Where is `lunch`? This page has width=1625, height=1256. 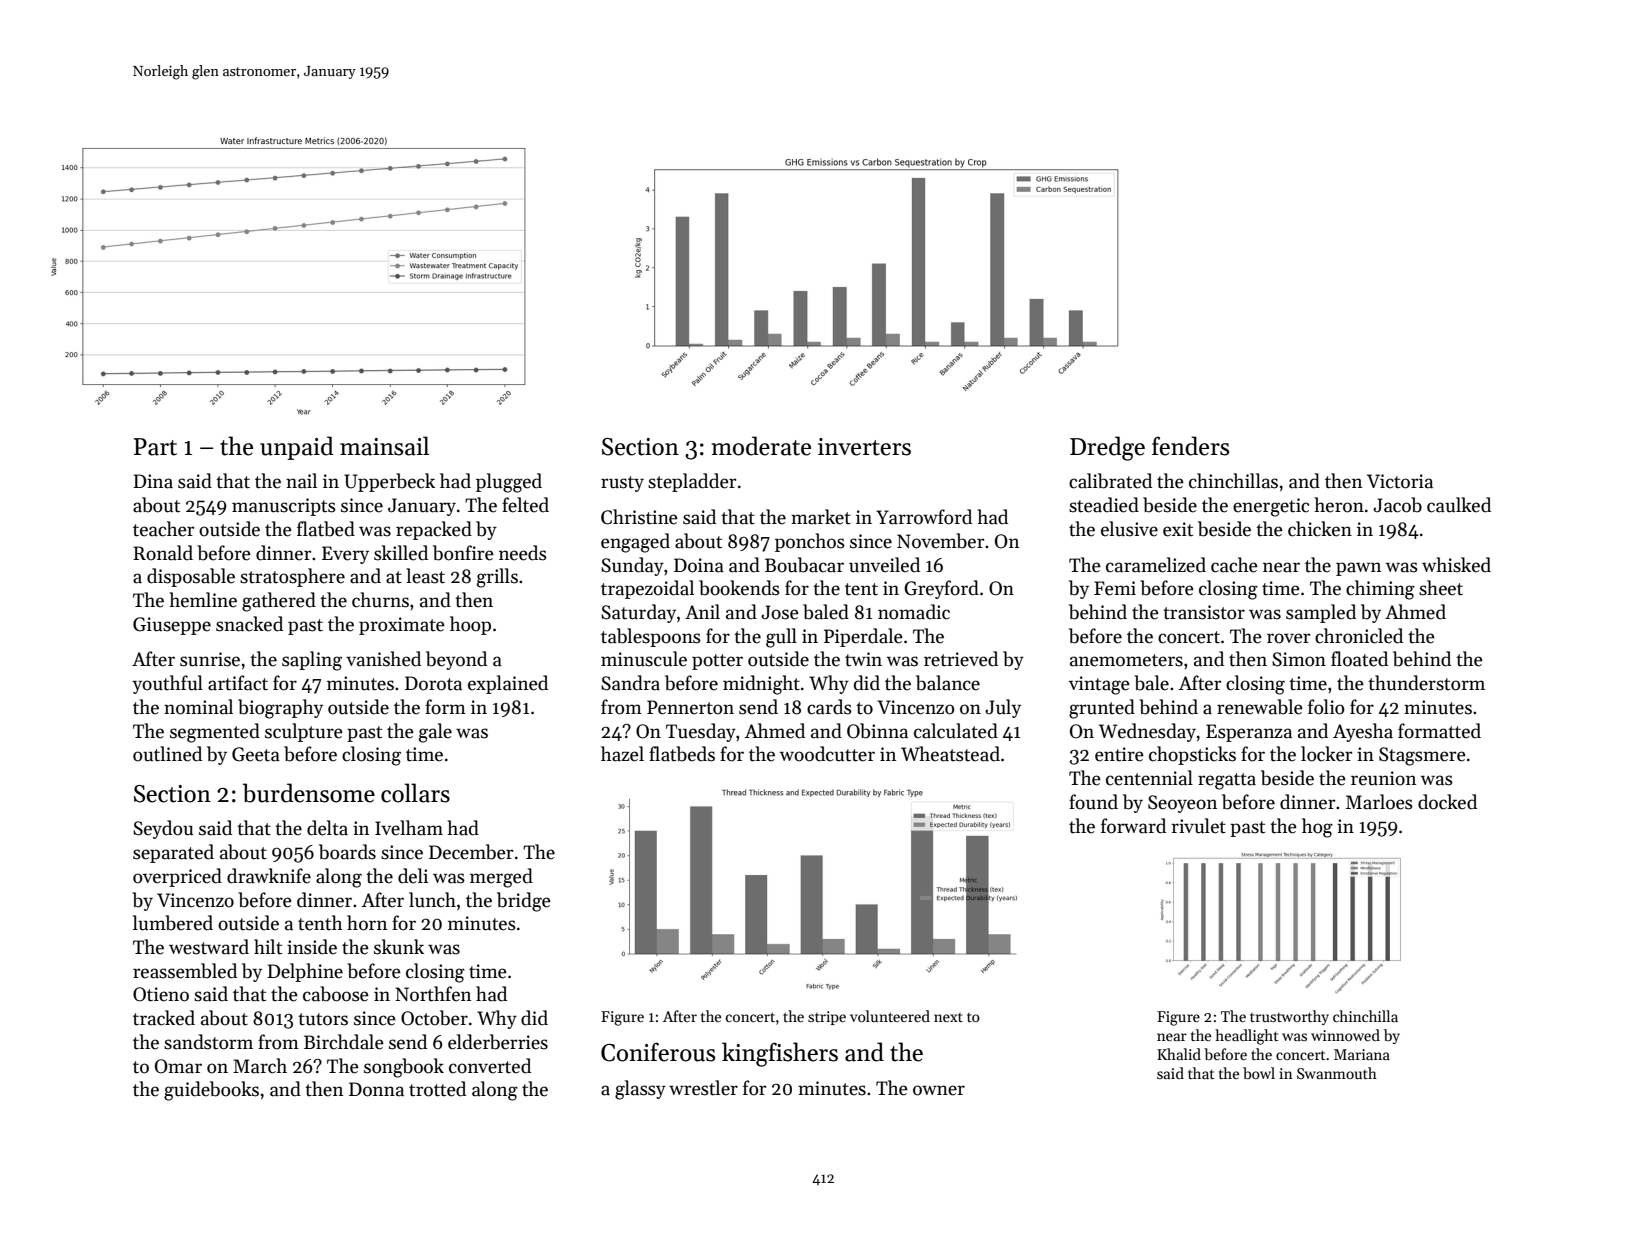
lunch is located at coordinates (432, 900).
